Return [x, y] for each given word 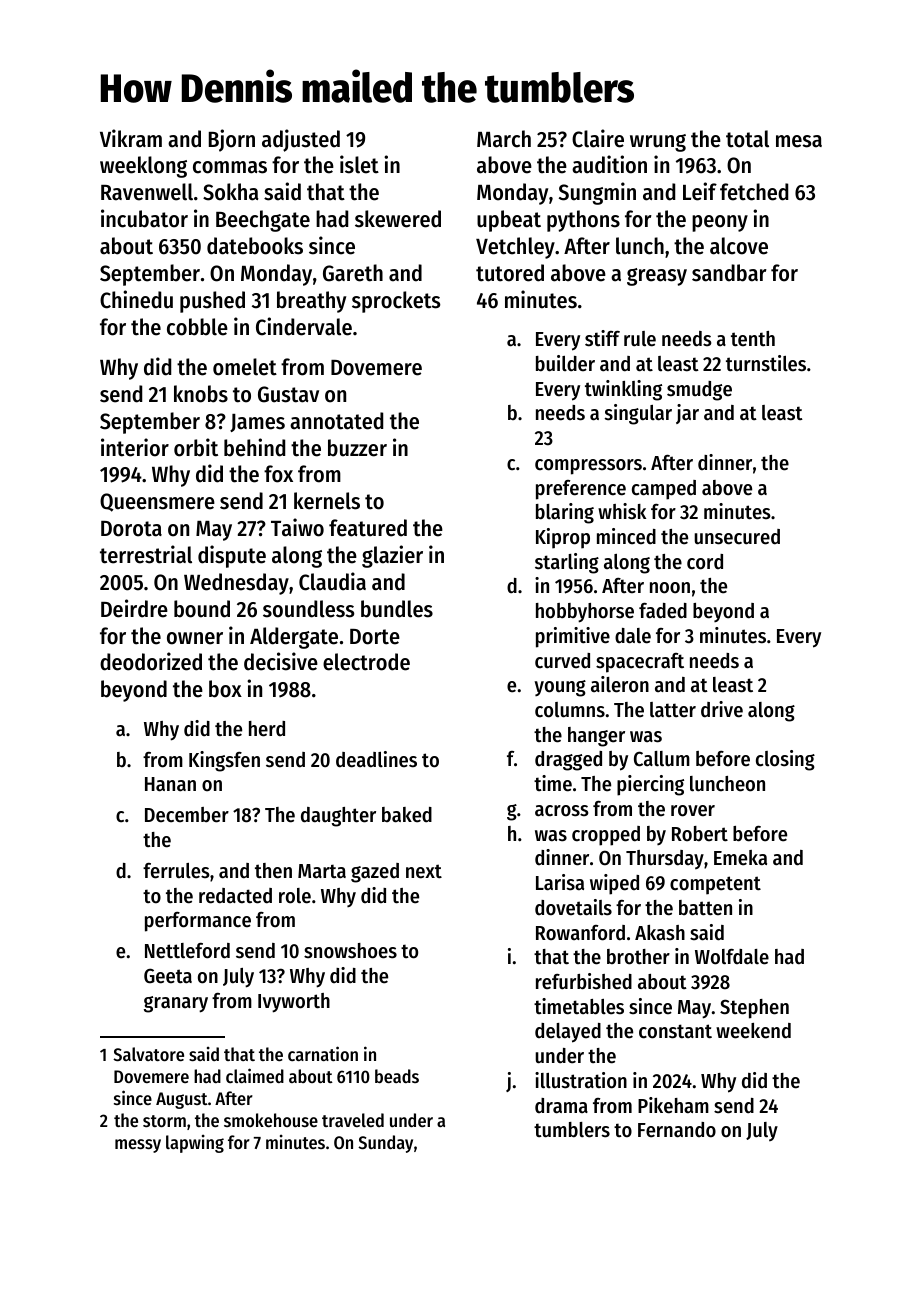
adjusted [301, 140]
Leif [700, 191]
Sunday [385, 1144]
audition [609, 164]
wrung [658, 143]
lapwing [195, 1143]
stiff [602, 338]
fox [278, 474]
